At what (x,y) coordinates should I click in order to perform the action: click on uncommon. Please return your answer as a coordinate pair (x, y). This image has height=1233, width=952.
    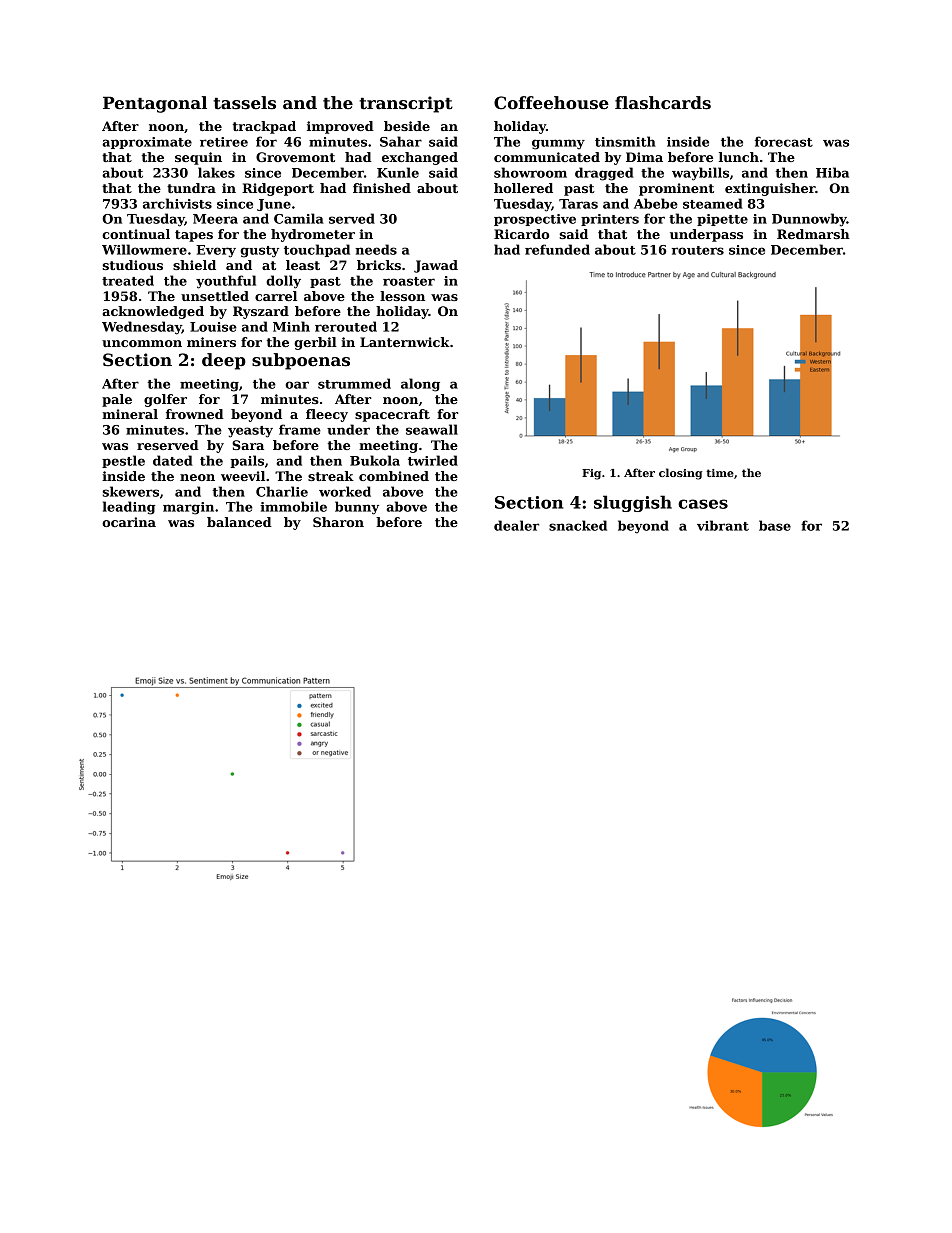
    Looking at the image, I should click on (142, 343).
